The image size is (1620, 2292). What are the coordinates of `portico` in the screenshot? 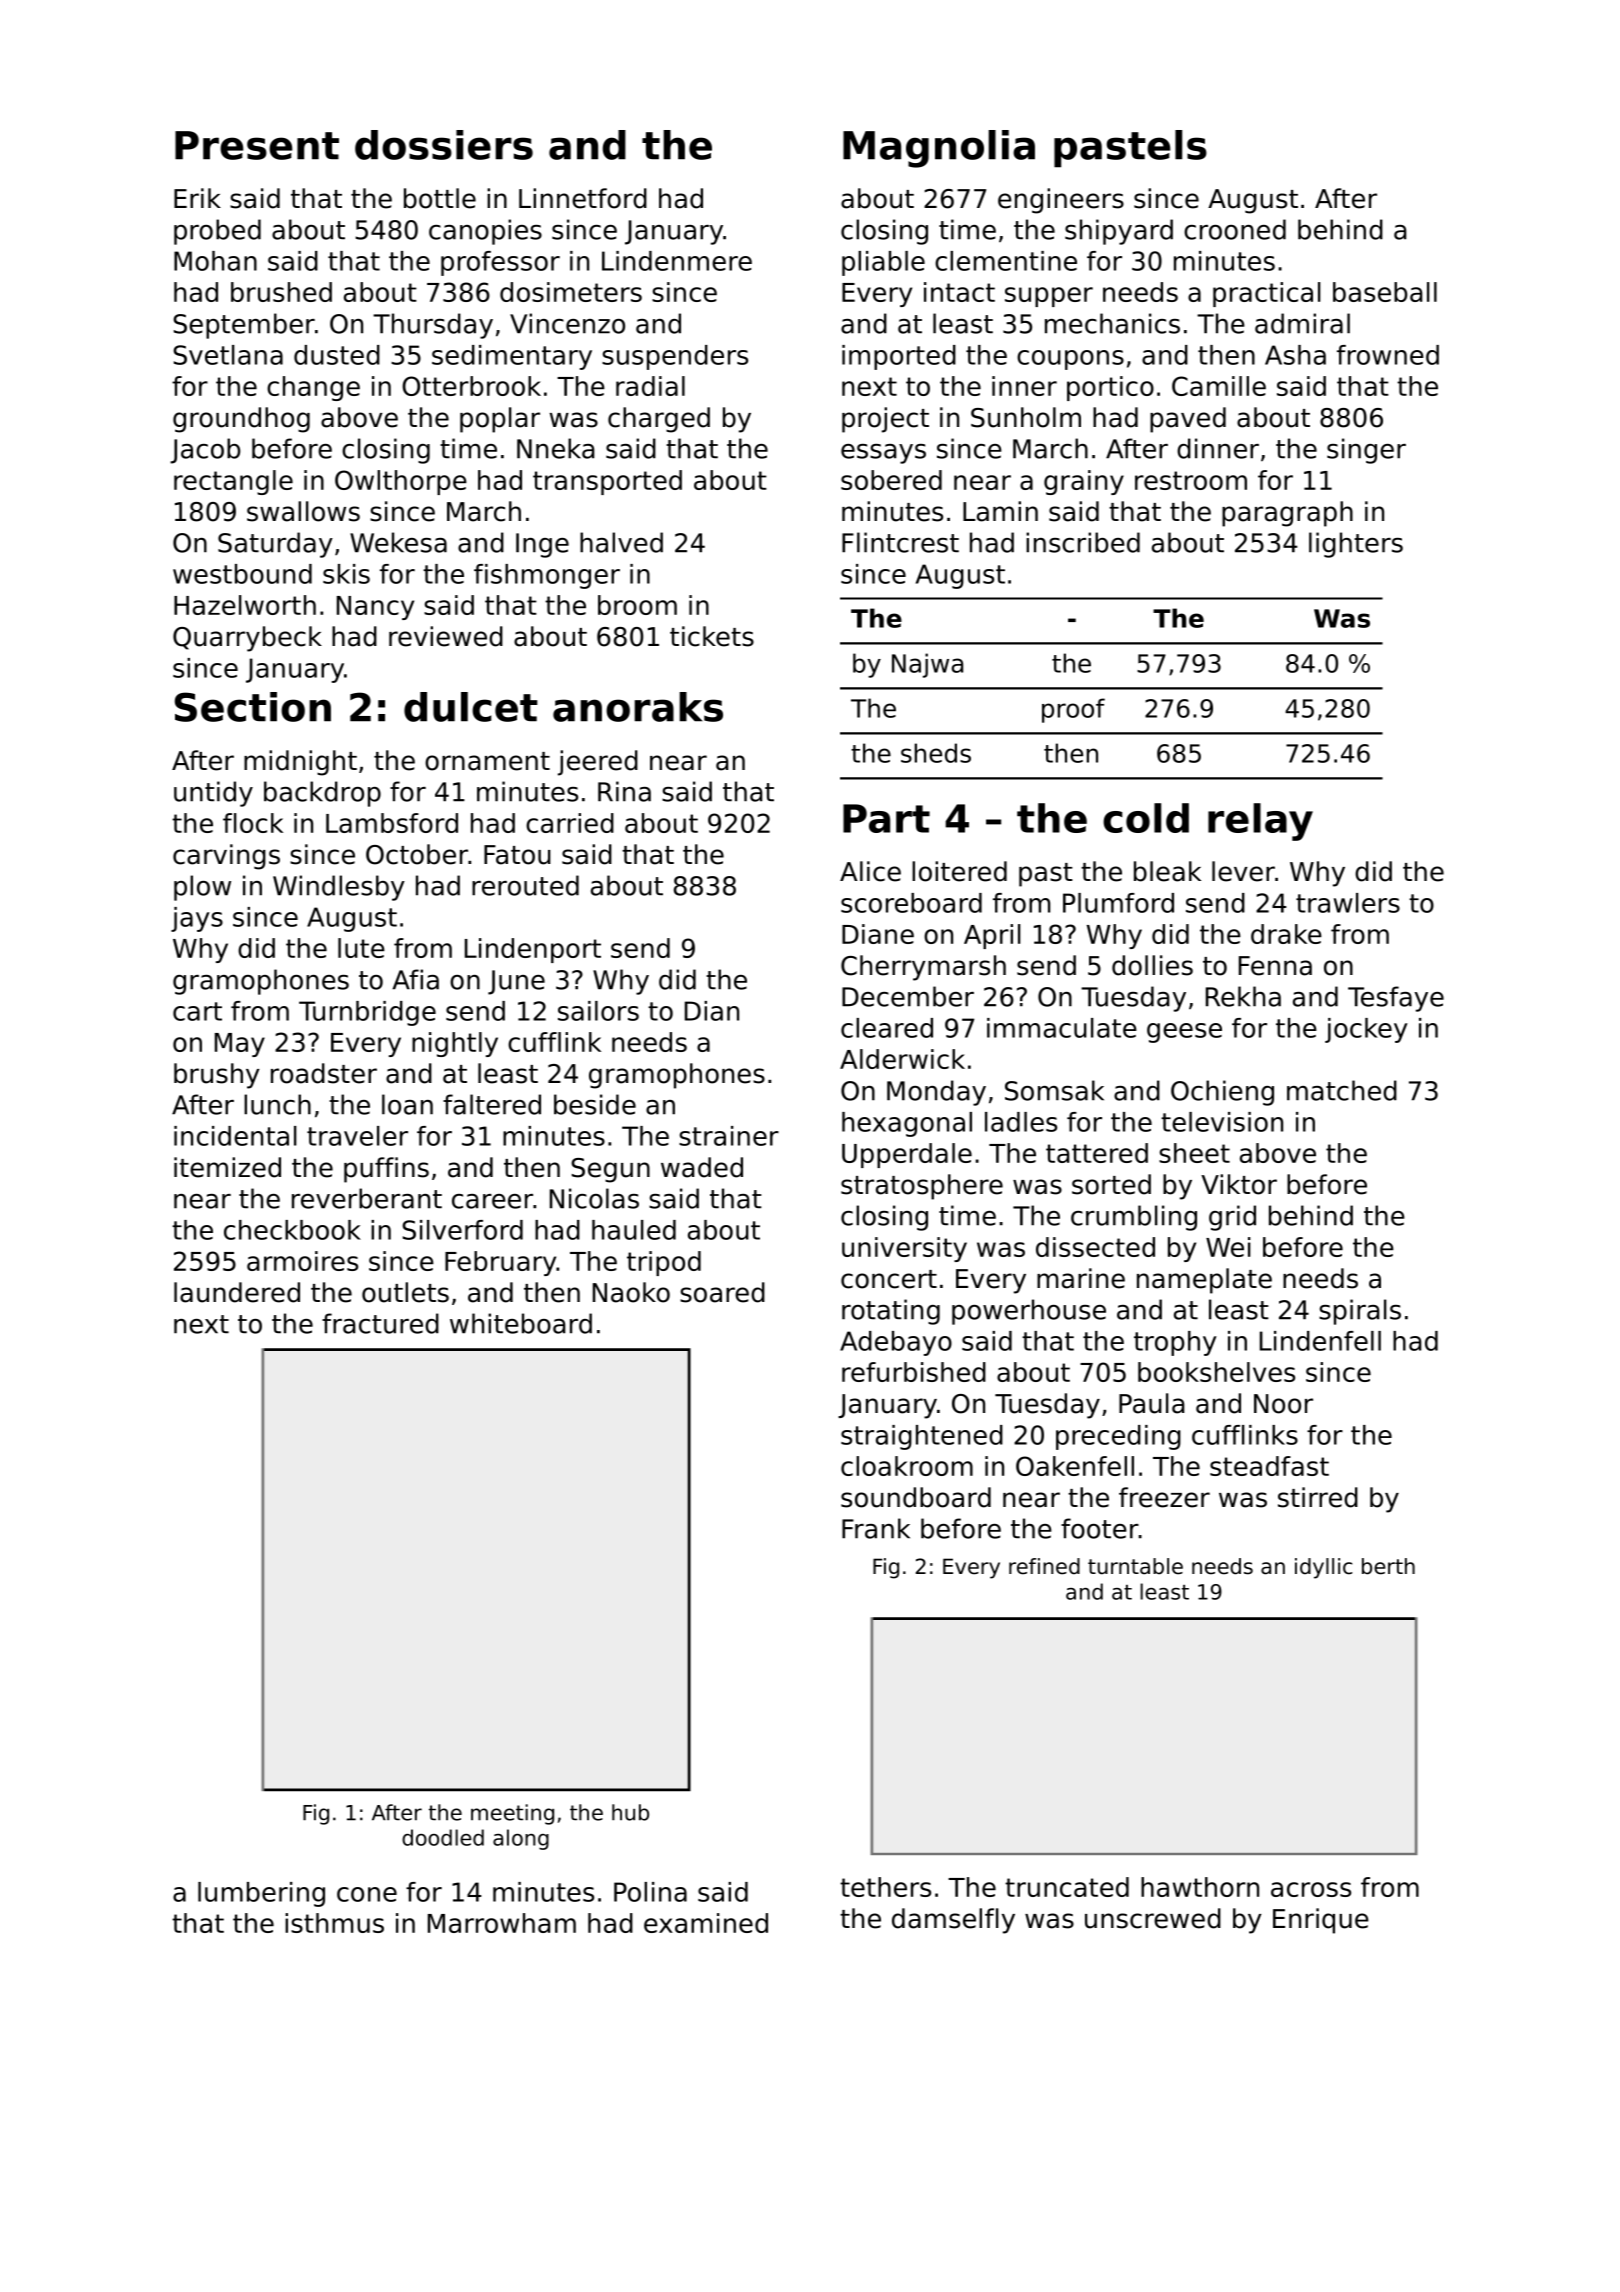 It's located at (1110, 388).
